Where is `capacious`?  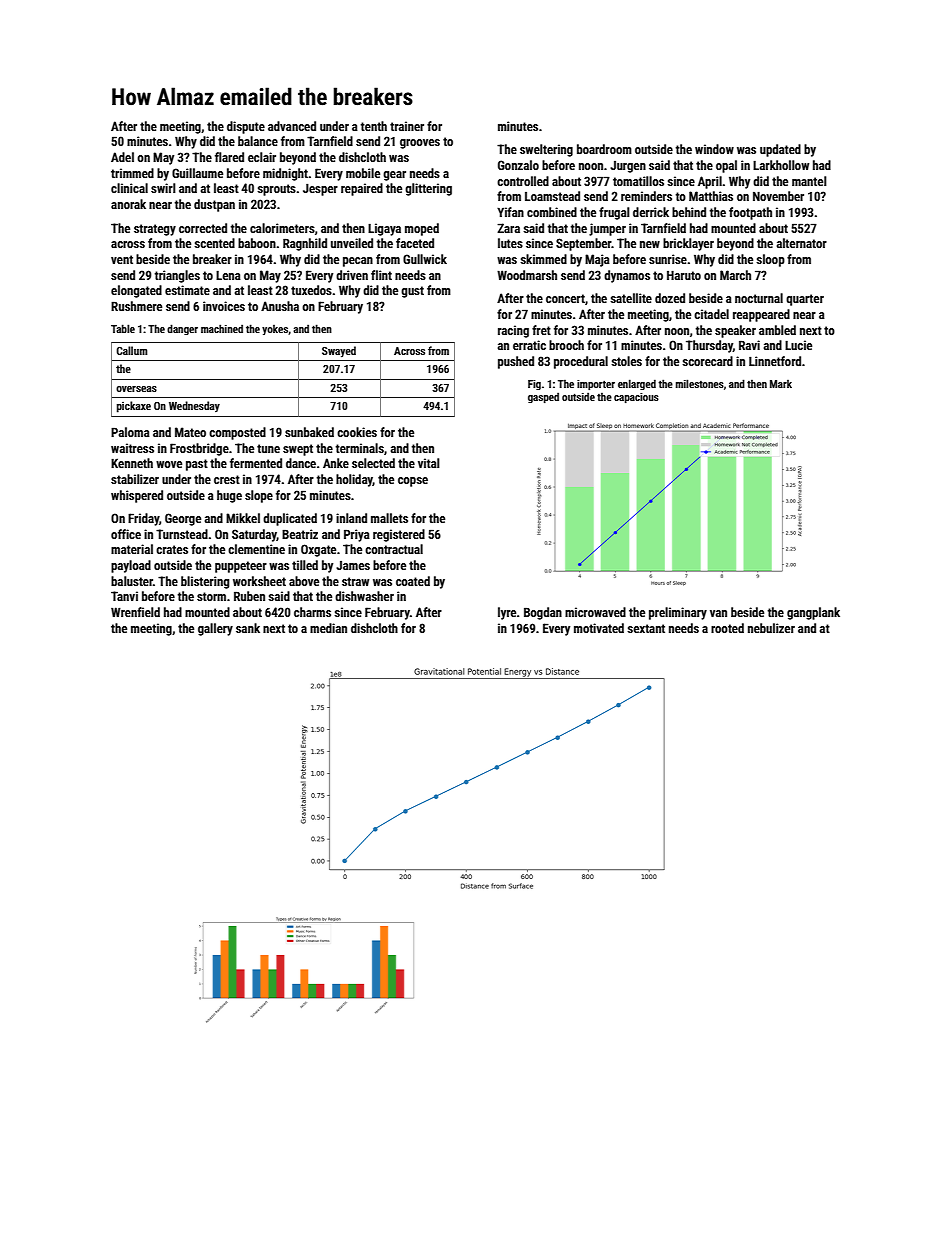
capacious is located at coordinates (636, 398).
